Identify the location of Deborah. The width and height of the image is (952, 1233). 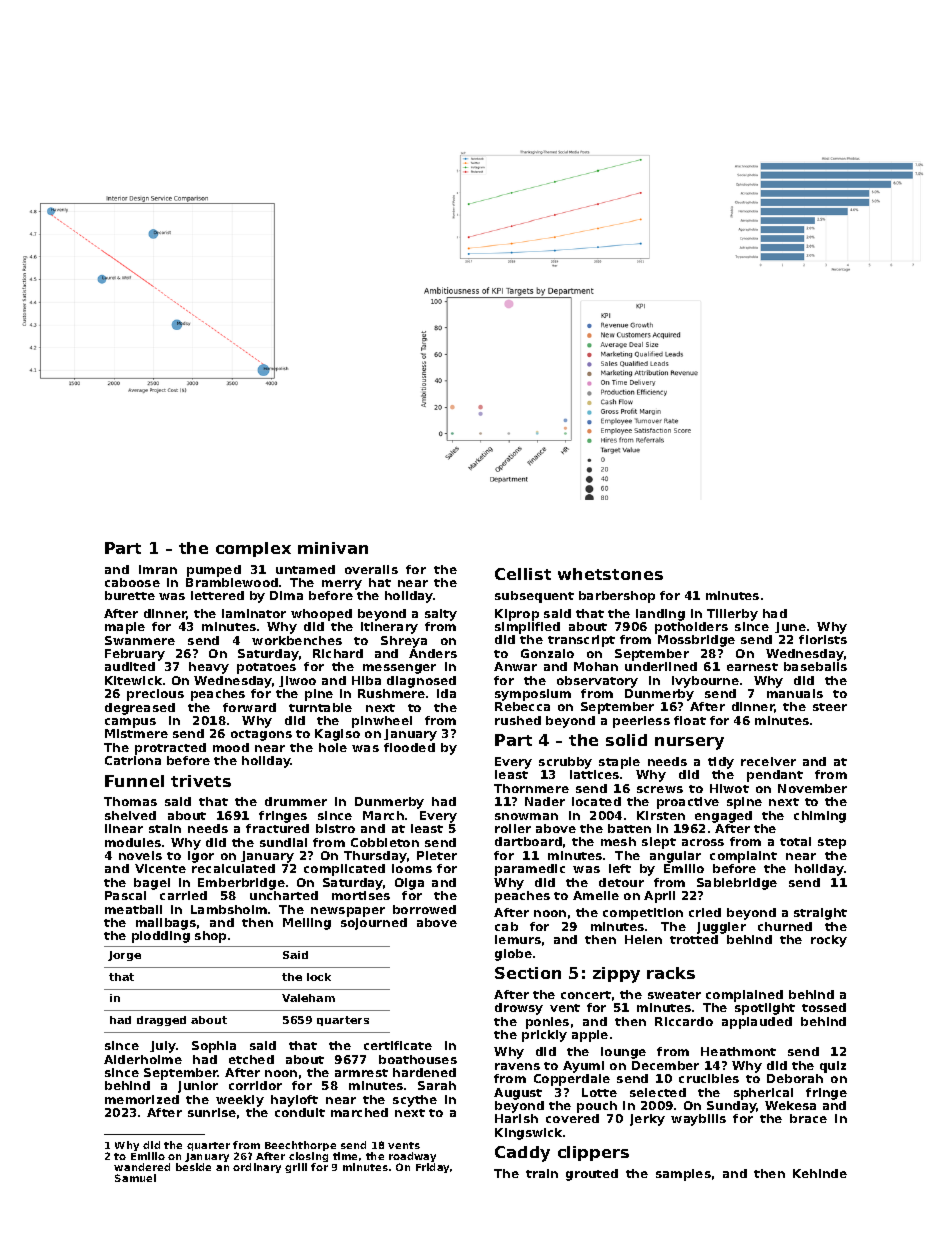
(795, 1078).
